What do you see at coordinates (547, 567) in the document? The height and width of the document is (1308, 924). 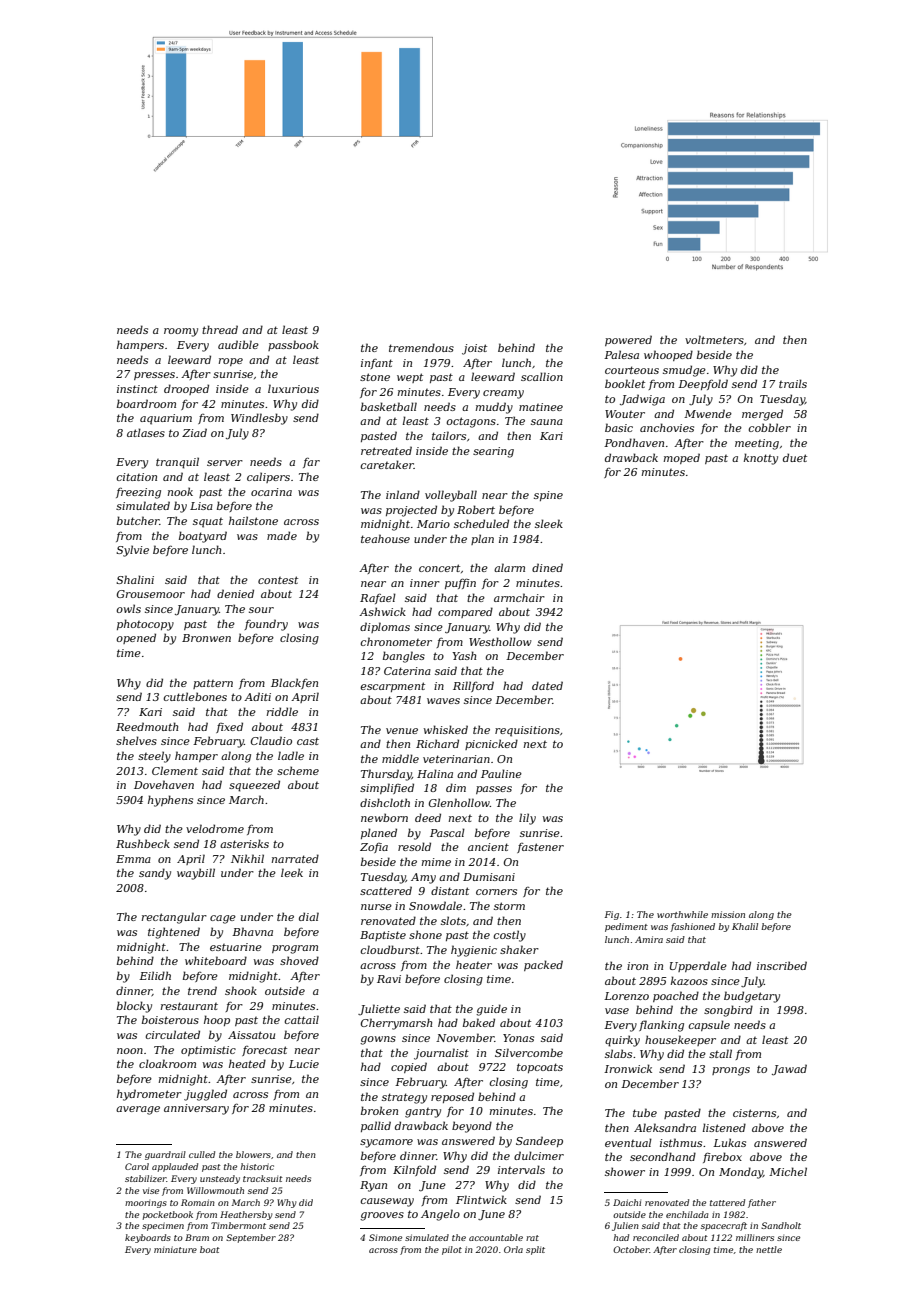 I see `dined` at bounding box center [547, 567].
